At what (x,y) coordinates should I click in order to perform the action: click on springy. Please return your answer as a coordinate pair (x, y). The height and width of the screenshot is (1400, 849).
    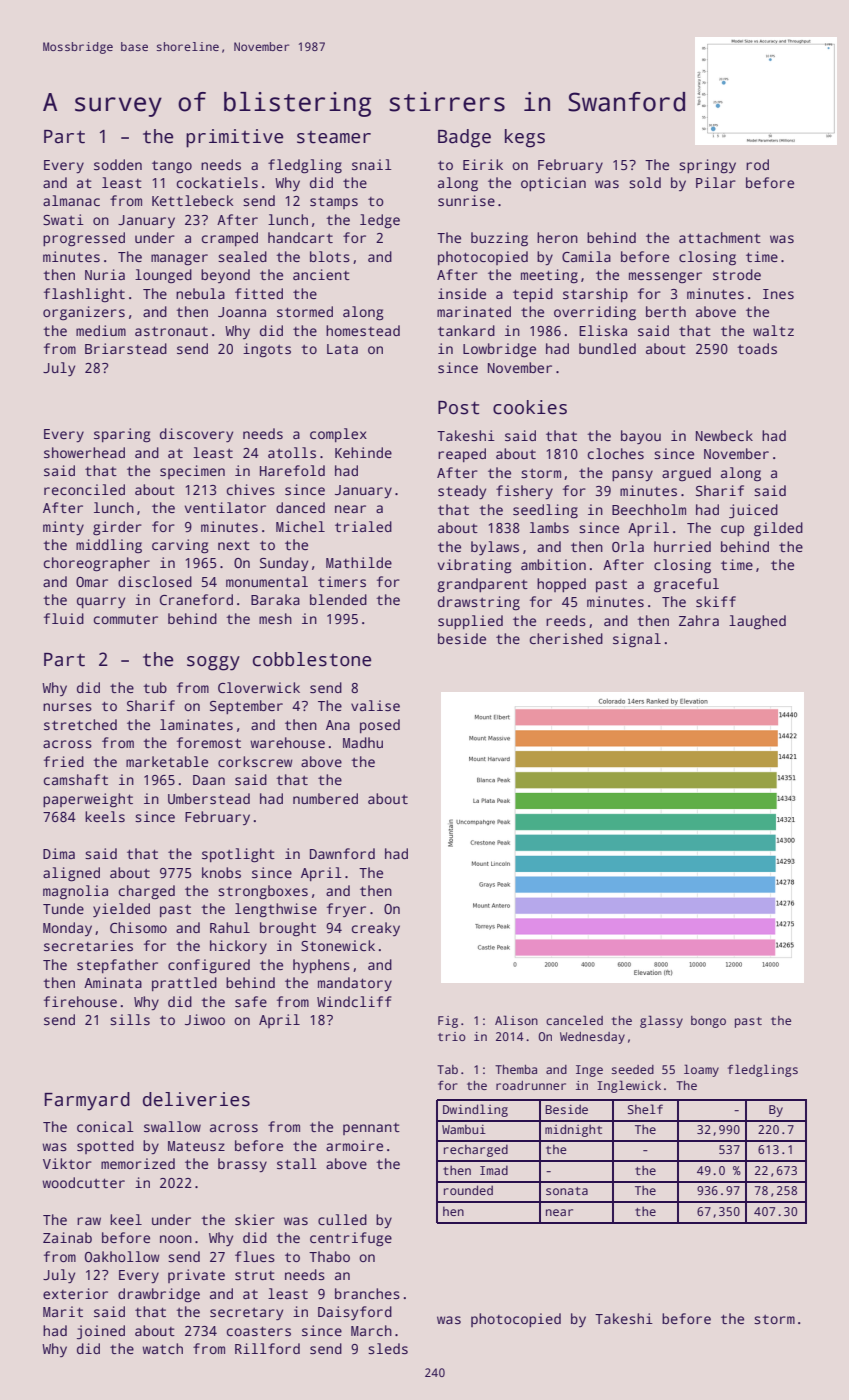
    Looking at the image, I should click on (707, 166).
